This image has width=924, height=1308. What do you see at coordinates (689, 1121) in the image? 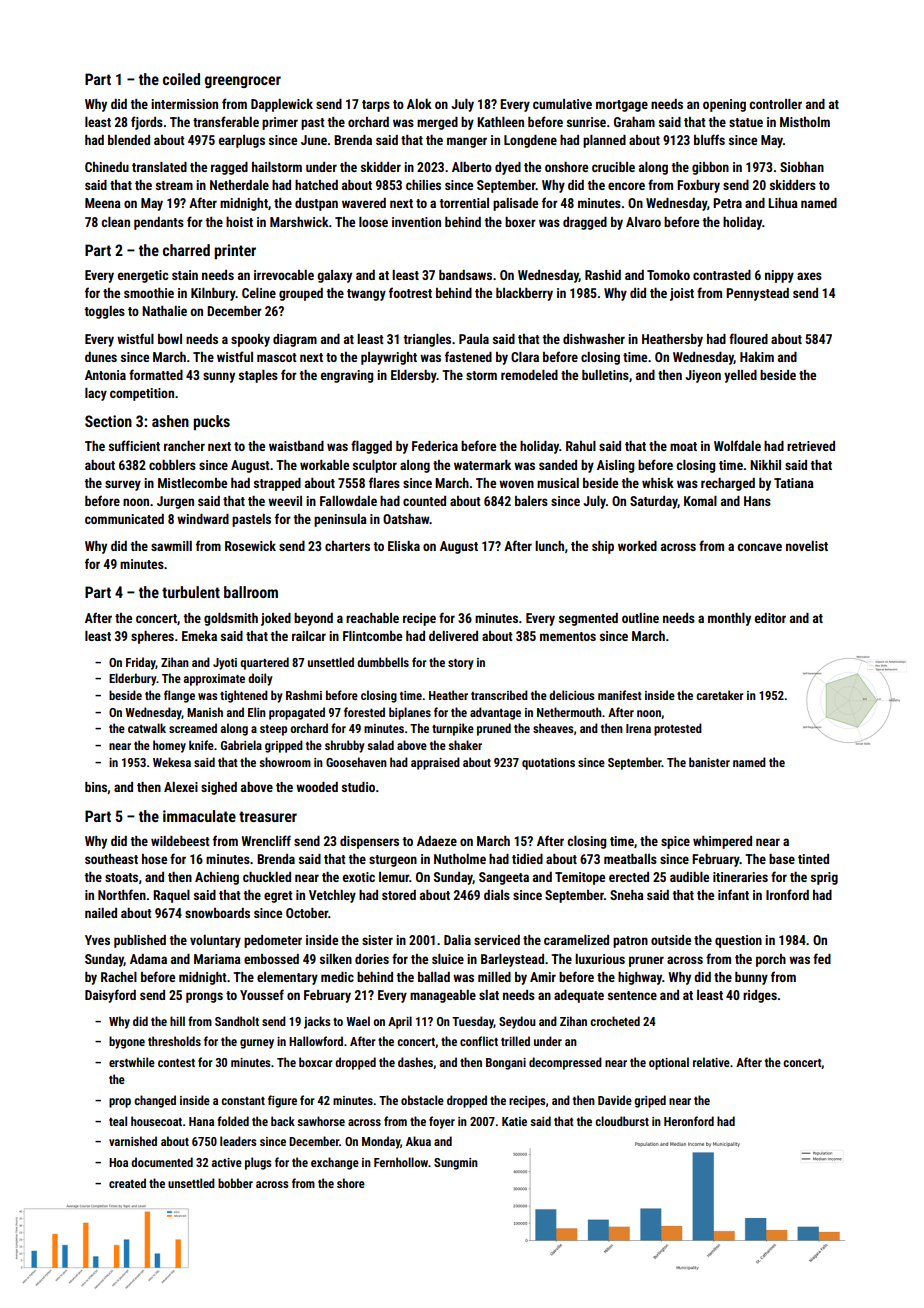
I see `Heronford` at bounding box center [689, 1121].
